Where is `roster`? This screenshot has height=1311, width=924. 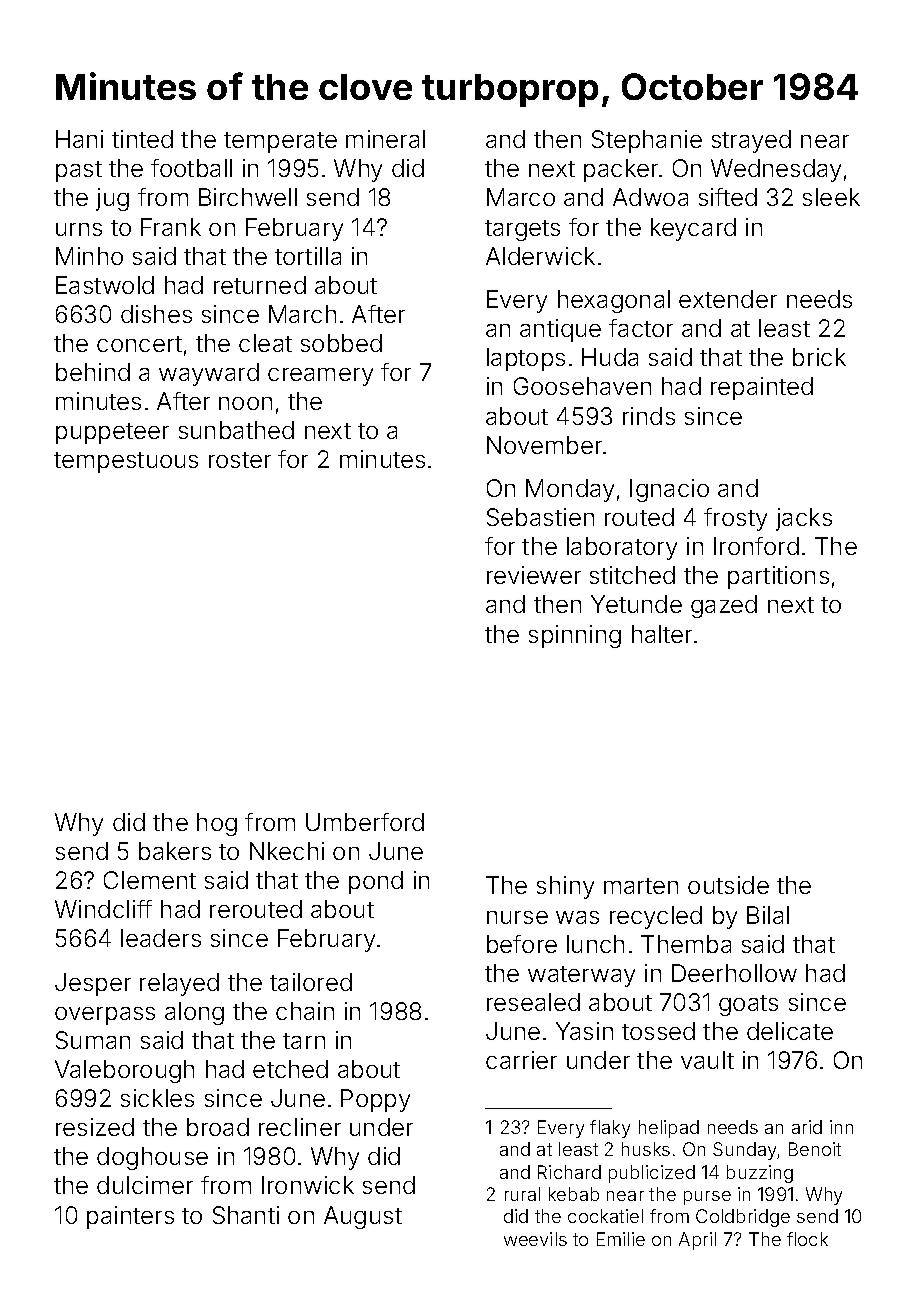
roster is located at coordinates (240, 460).
